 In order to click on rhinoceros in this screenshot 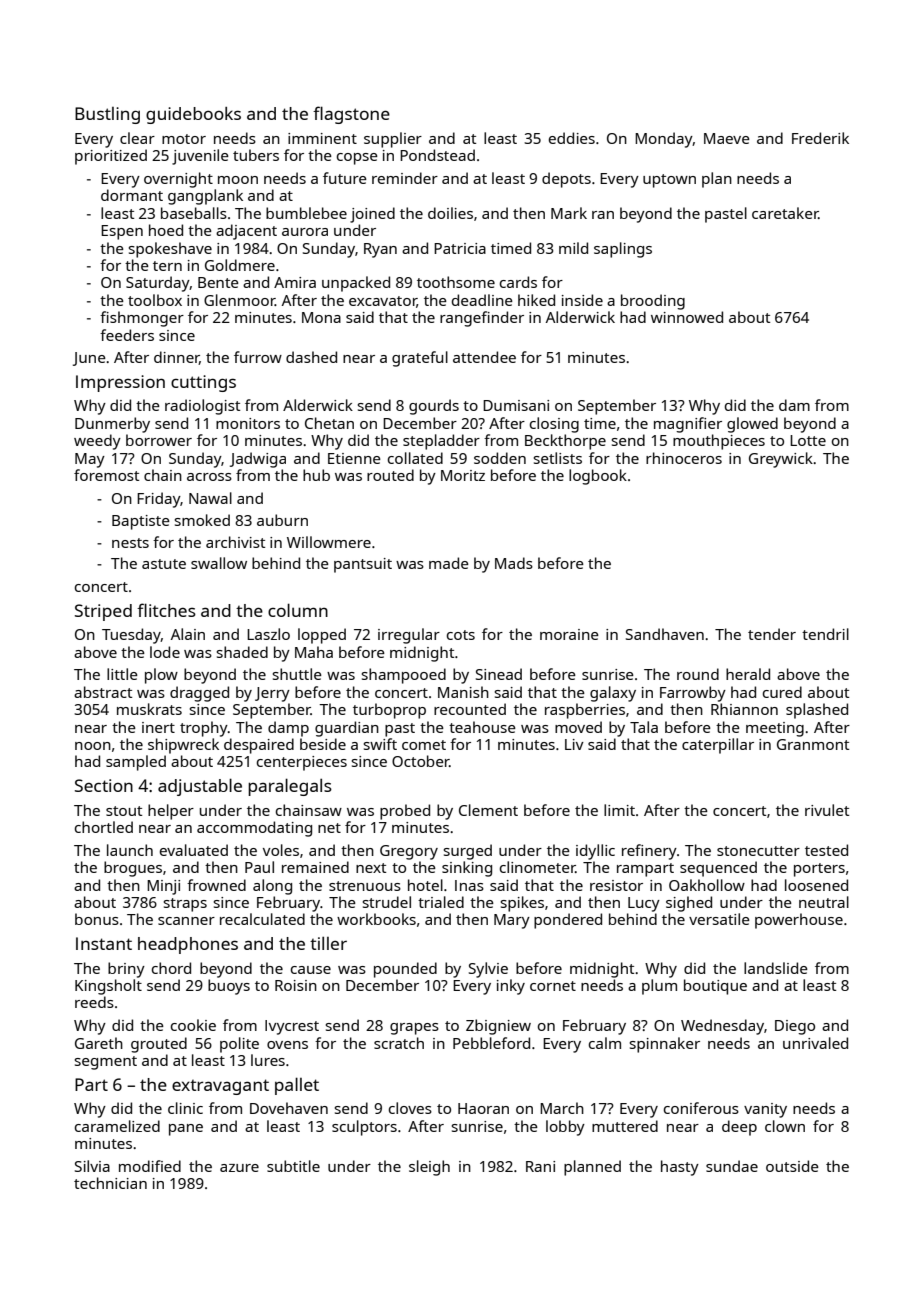, I will do `click(684, 458)`.
